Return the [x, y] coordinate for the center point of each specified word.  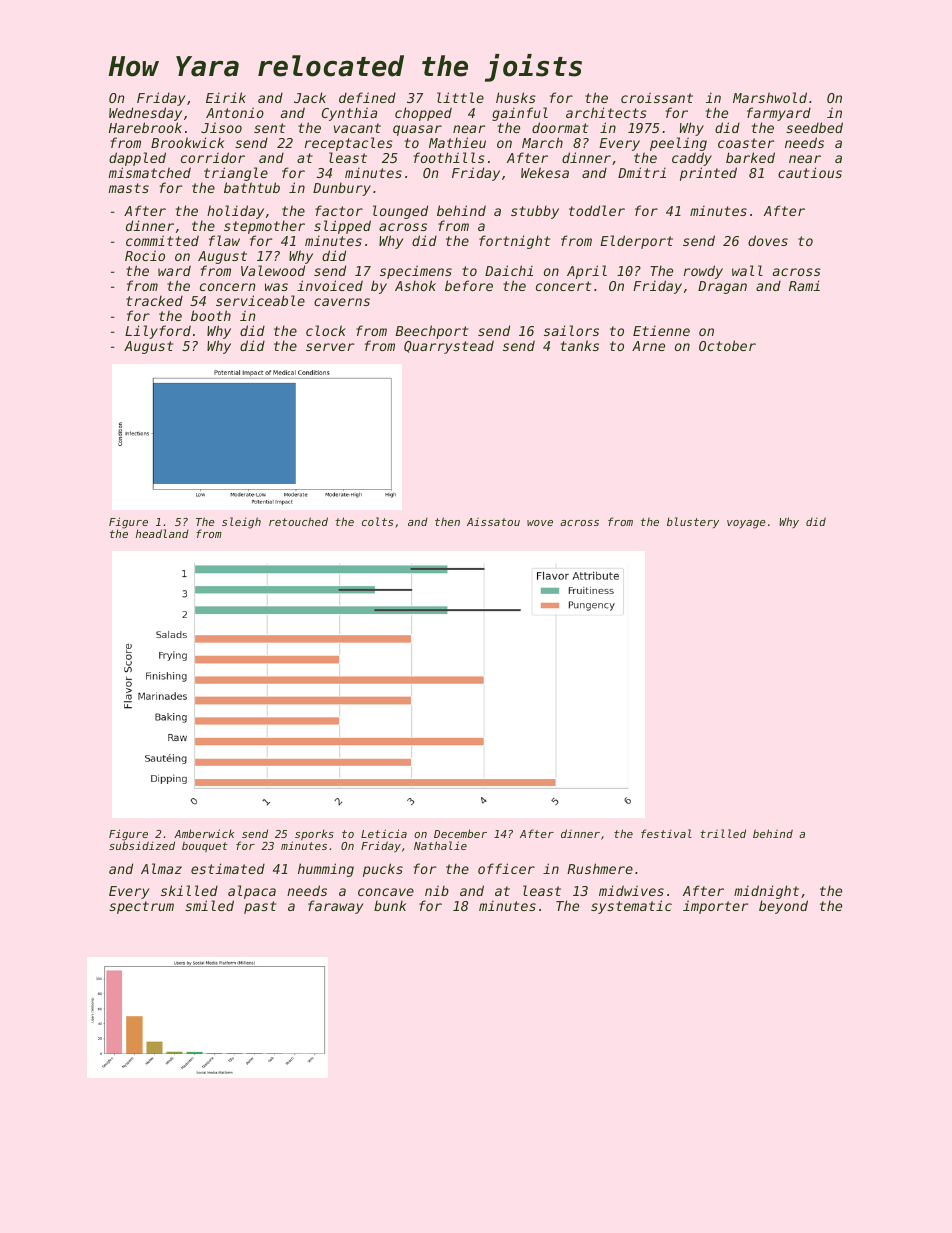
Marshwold [770, 97]
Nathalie [440, 845]
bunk [390, 906]
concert [563, 286]
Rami [804, 285]
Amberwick [204, 833]
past [260, 907]
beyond [783, 907]
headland [162, 533]
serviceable [260, 300]
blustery [693, 523]
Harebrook [145, 128]
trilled [723, 833]
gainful [520, 115]
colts [377, 521]
